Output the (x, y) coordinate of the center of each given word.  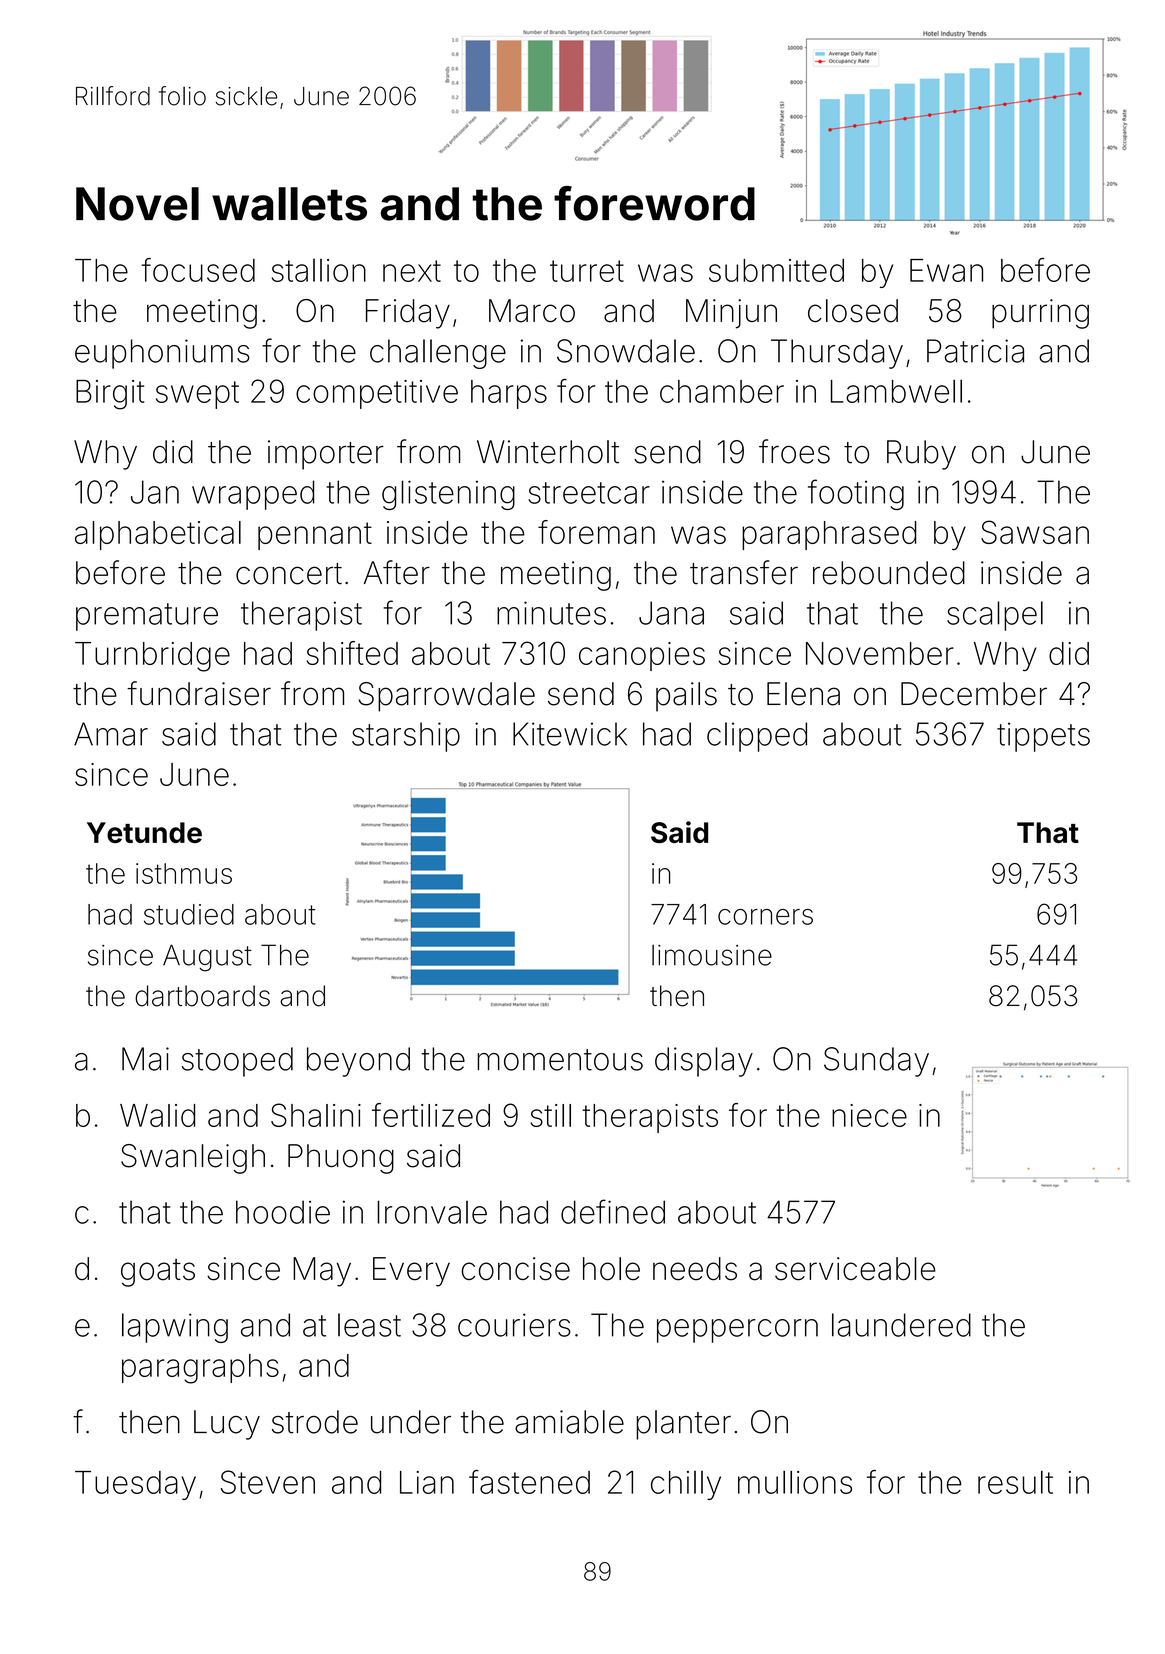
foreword (654, 203)
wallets (289, 204)
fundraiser (199, 693)
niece (869, 1115)
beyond (358, 1062)
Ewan (946, 270)
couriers (514, 1325)
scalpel (995, 616)
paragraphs (200, 1369)
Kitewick (570, 734)
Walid (157, 1115)
